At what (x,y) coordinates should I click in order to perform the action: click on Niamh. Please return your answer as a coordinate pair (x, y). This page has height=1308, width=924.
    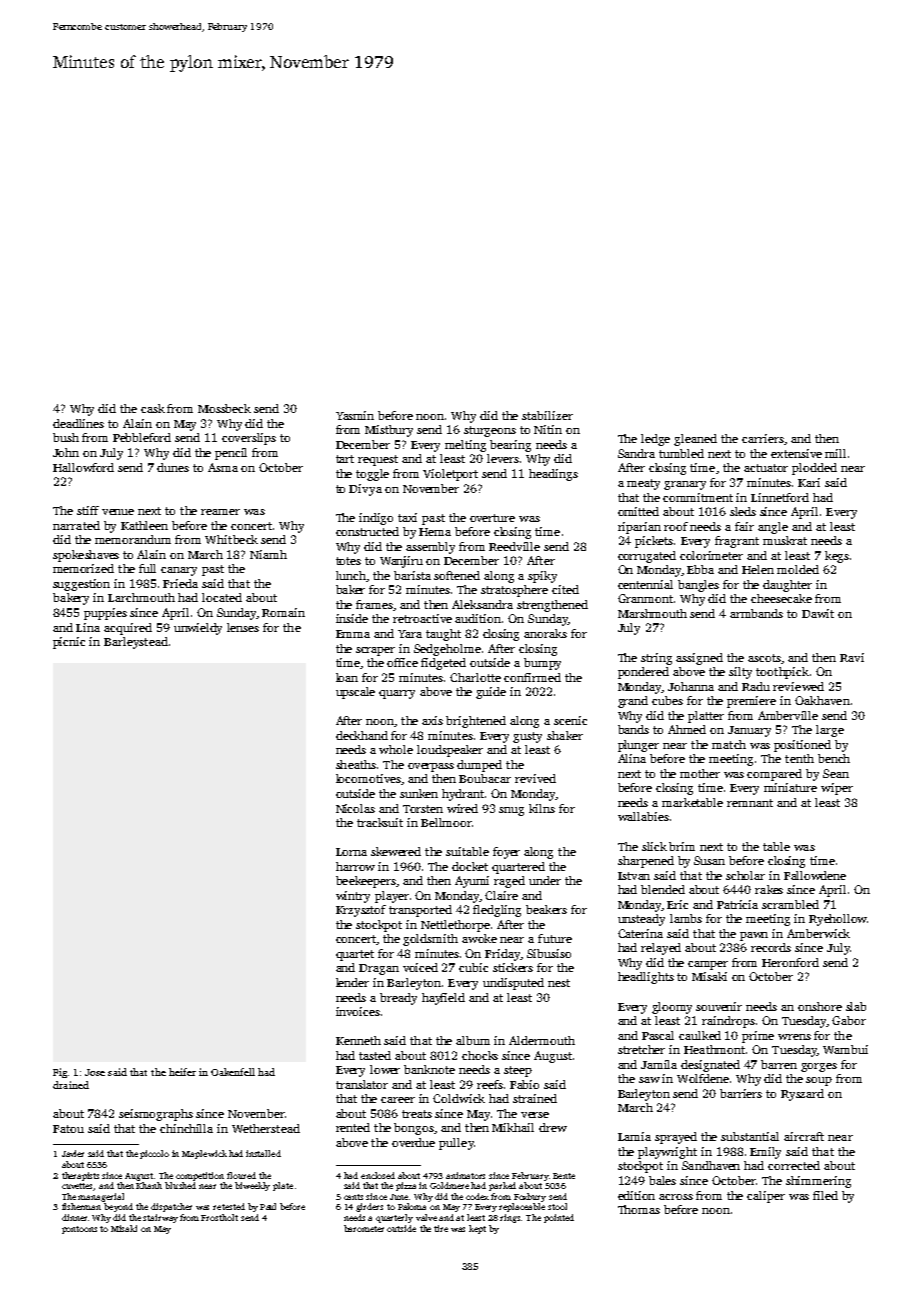
    Looking at the image, I should click on (268, 554).
